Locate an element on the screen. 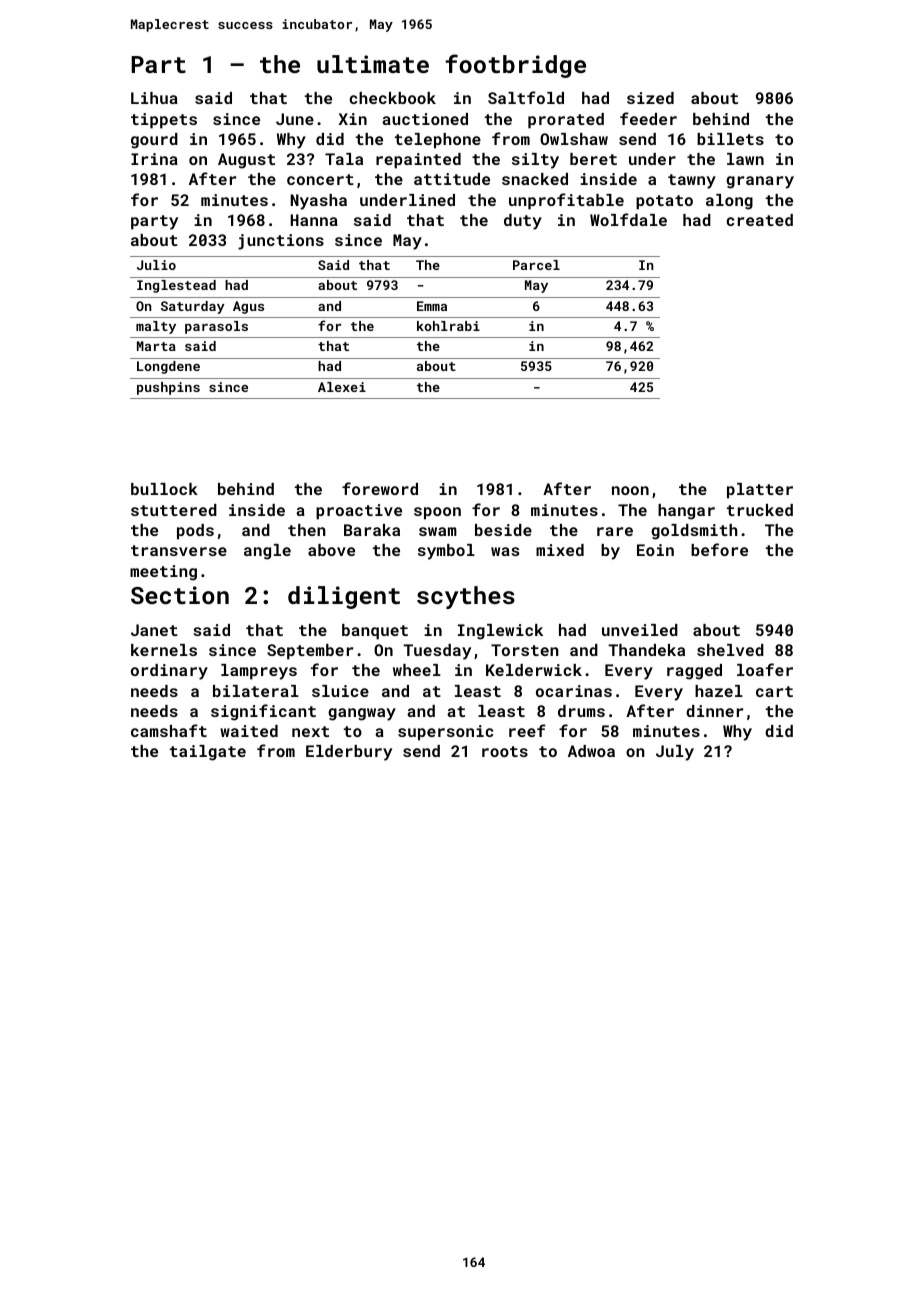 Image resolution: width=924 pixels, height=1314 pixels. sized is located at coordinates (650, 98).
